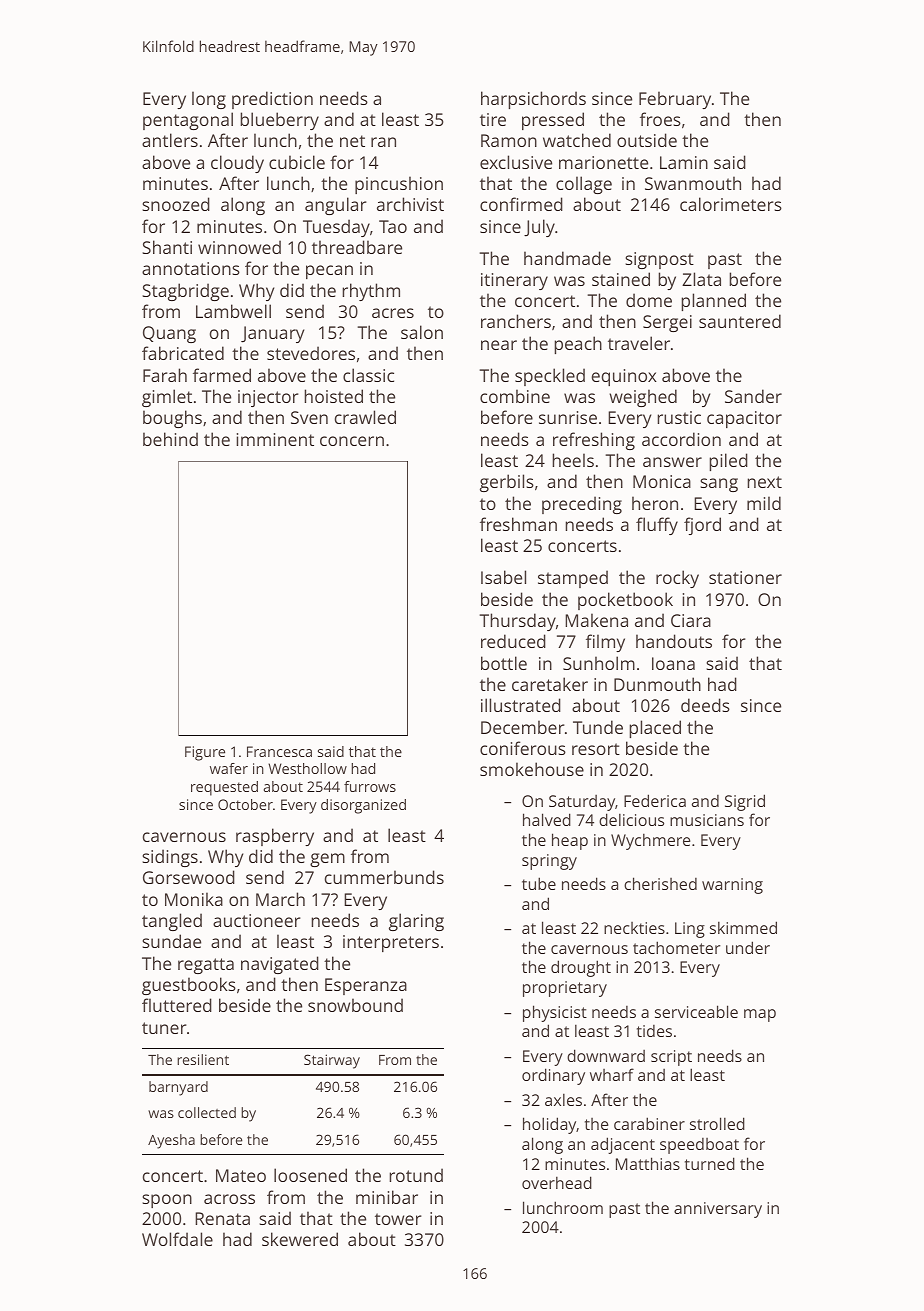 The width and height of the screenshot is (924, 1311). What do you see at coordinates (164, 1028) in the screenshot?
I see `tuner` at bounding box center [164, 1028].
